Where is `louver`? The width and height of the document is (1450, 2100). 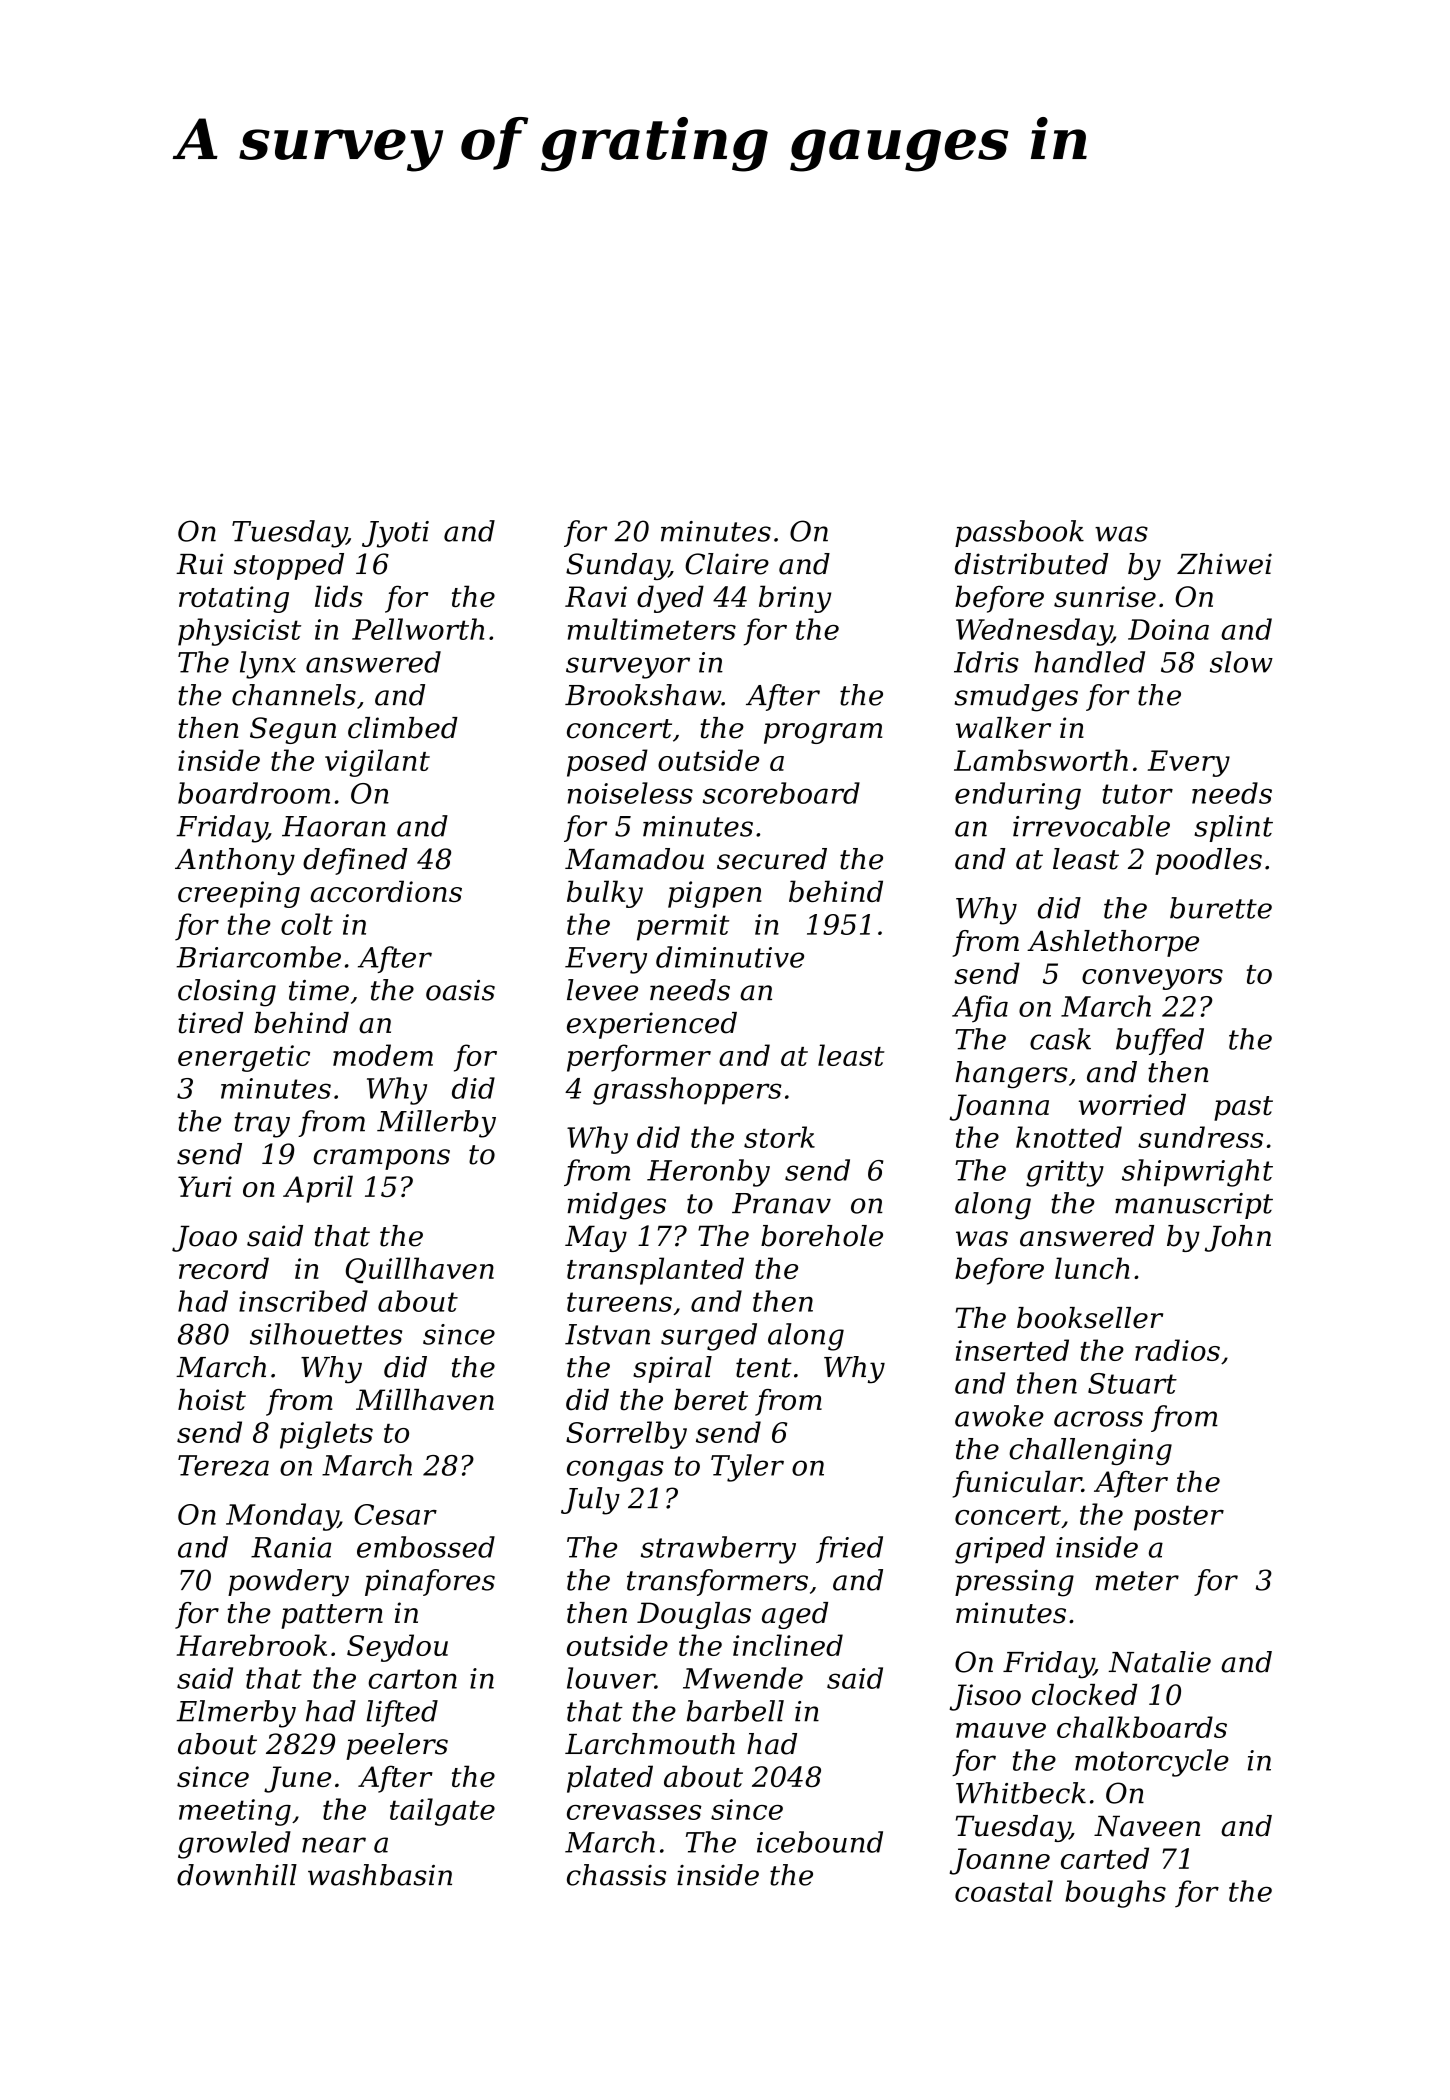 louver is located at coordinates (611, 1678).
